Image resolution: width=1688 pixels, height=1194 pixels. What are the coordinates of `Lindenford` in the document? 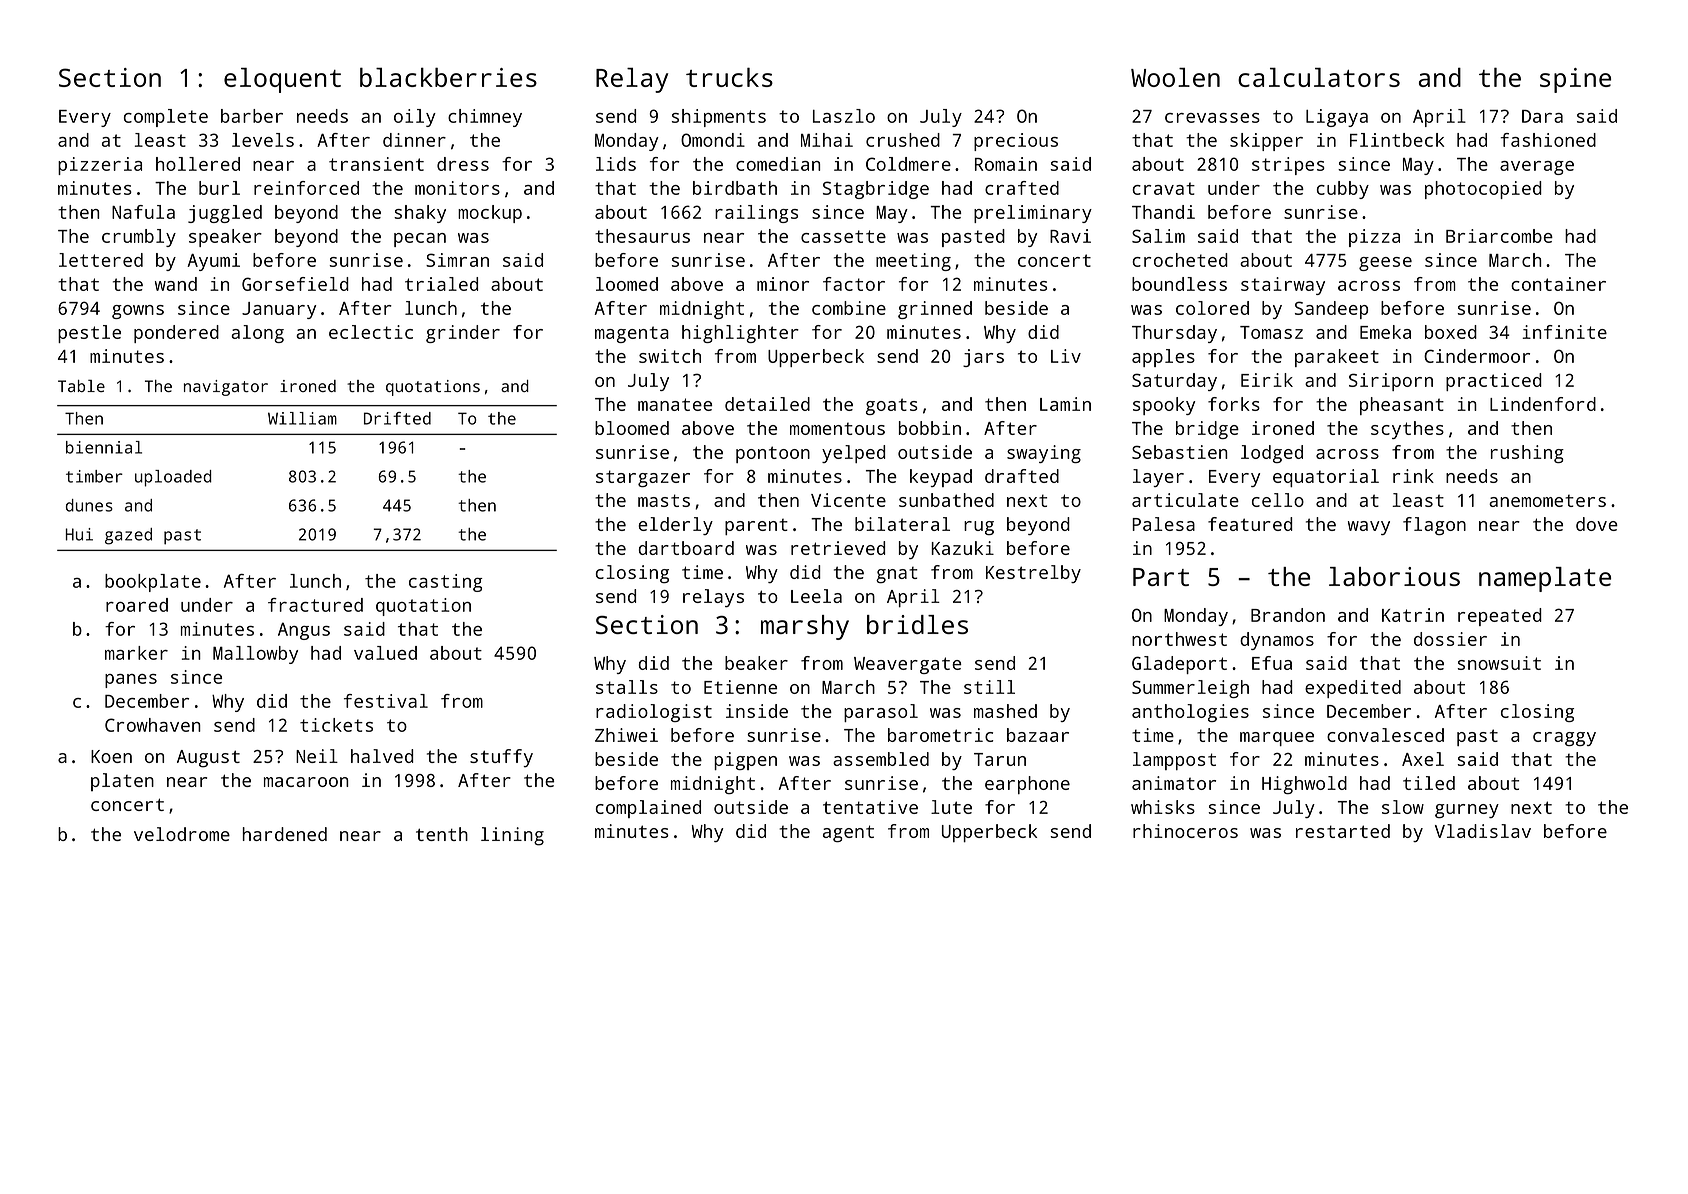 It's located at (1543, 404).
